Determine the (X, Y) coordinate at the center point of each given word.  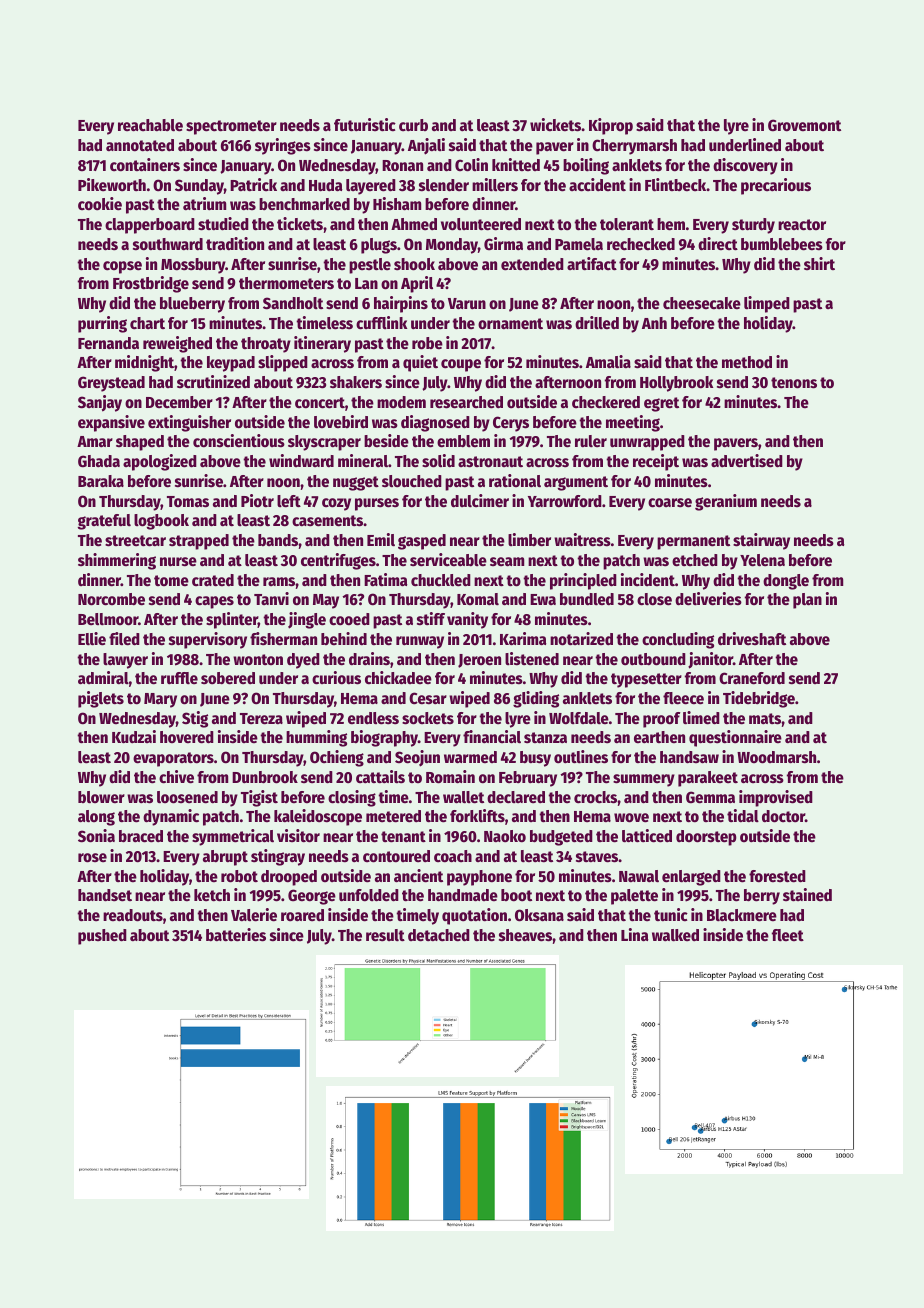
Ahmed (414, 224)
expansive (111, 423)
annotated (140, 145)
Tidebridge (759, 699)
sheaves (525, 935)
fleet (788, 935)
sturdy (753, 226)
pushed (102, 937)
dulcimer (480, 501)
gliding (536, 699)
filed (124, 639)
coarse (670, 503)
